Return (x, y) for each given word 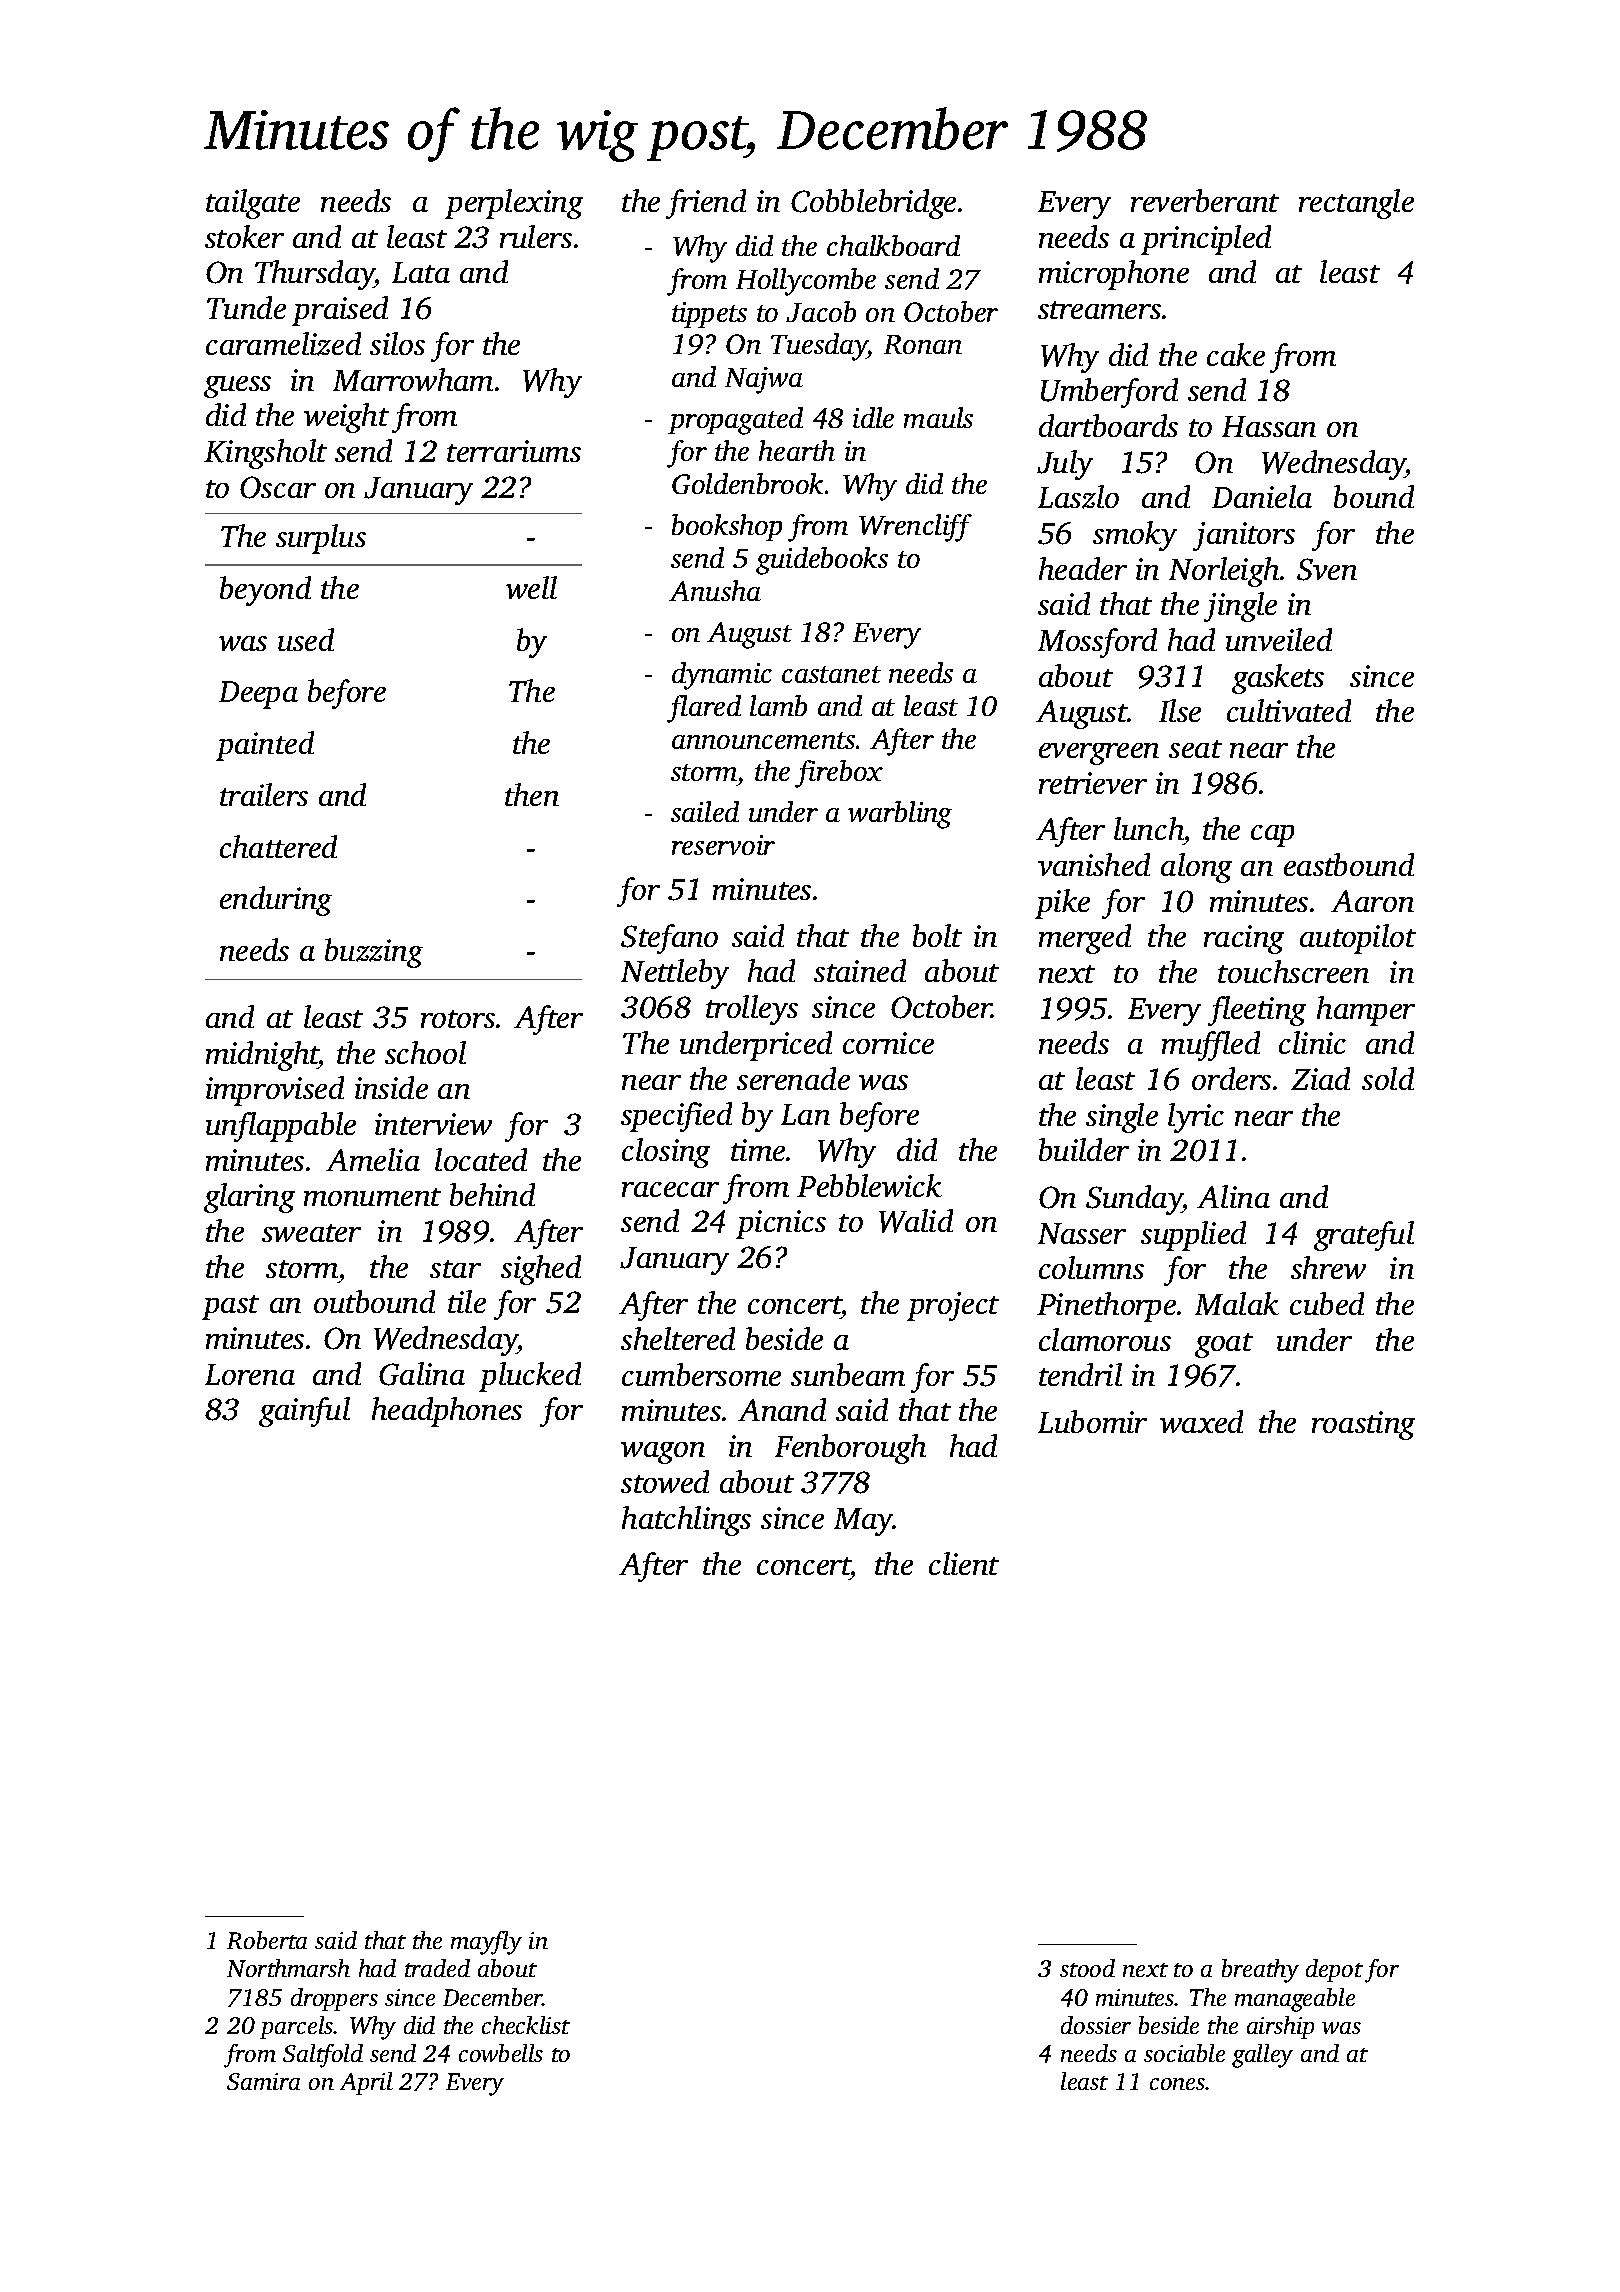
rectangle (1356, 204)
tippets (709, 315)
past (230, 1307)
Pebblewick (869, 1185)
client (964, 1563)
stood (1087, 1968)
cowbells (501, 2053)
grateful (1364, 1236)
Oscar (278, 487)
